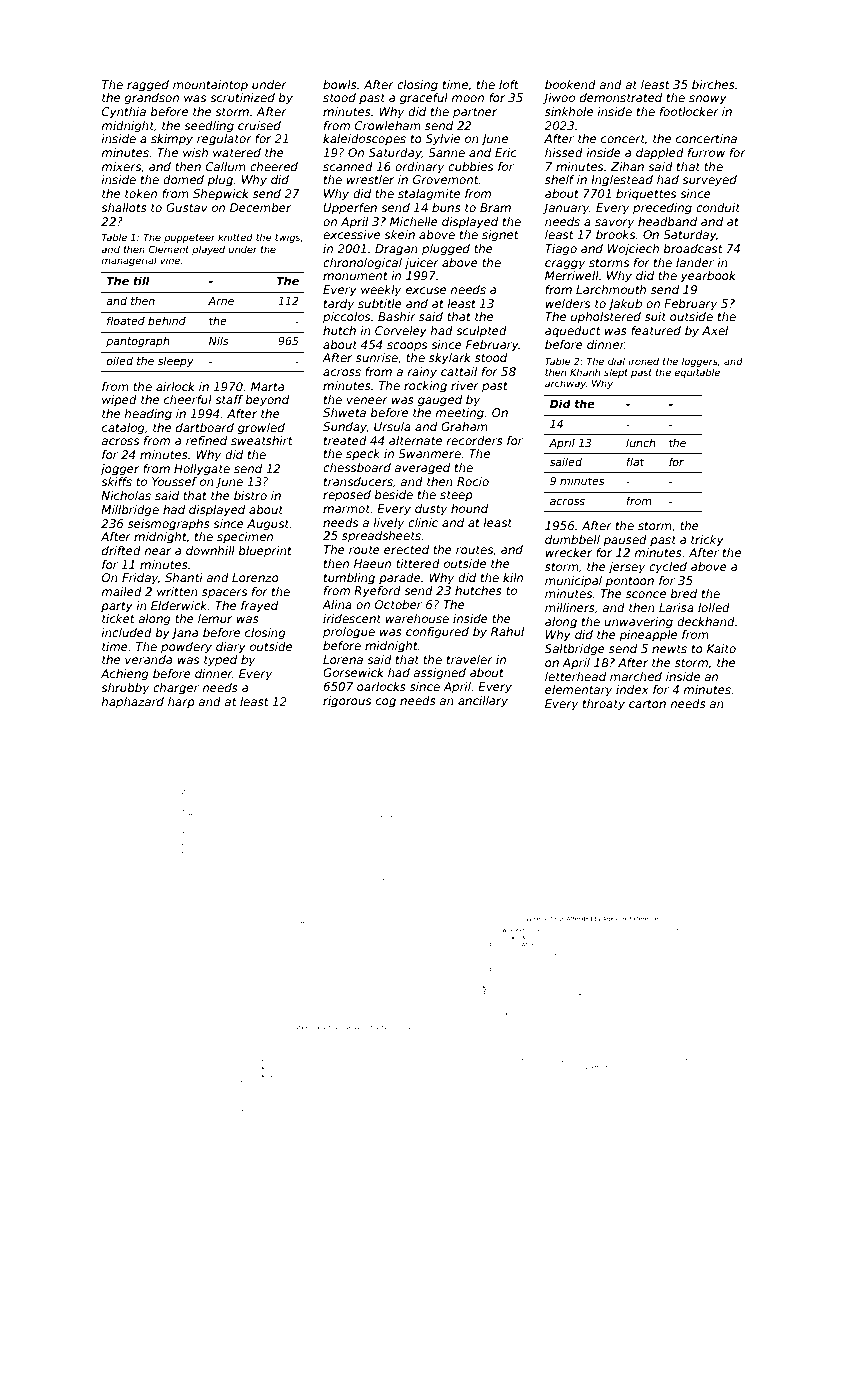  What do you see at coordinates (604, 705) in the screenshot?
I see `throaty` at bounding box center [604, 705].
